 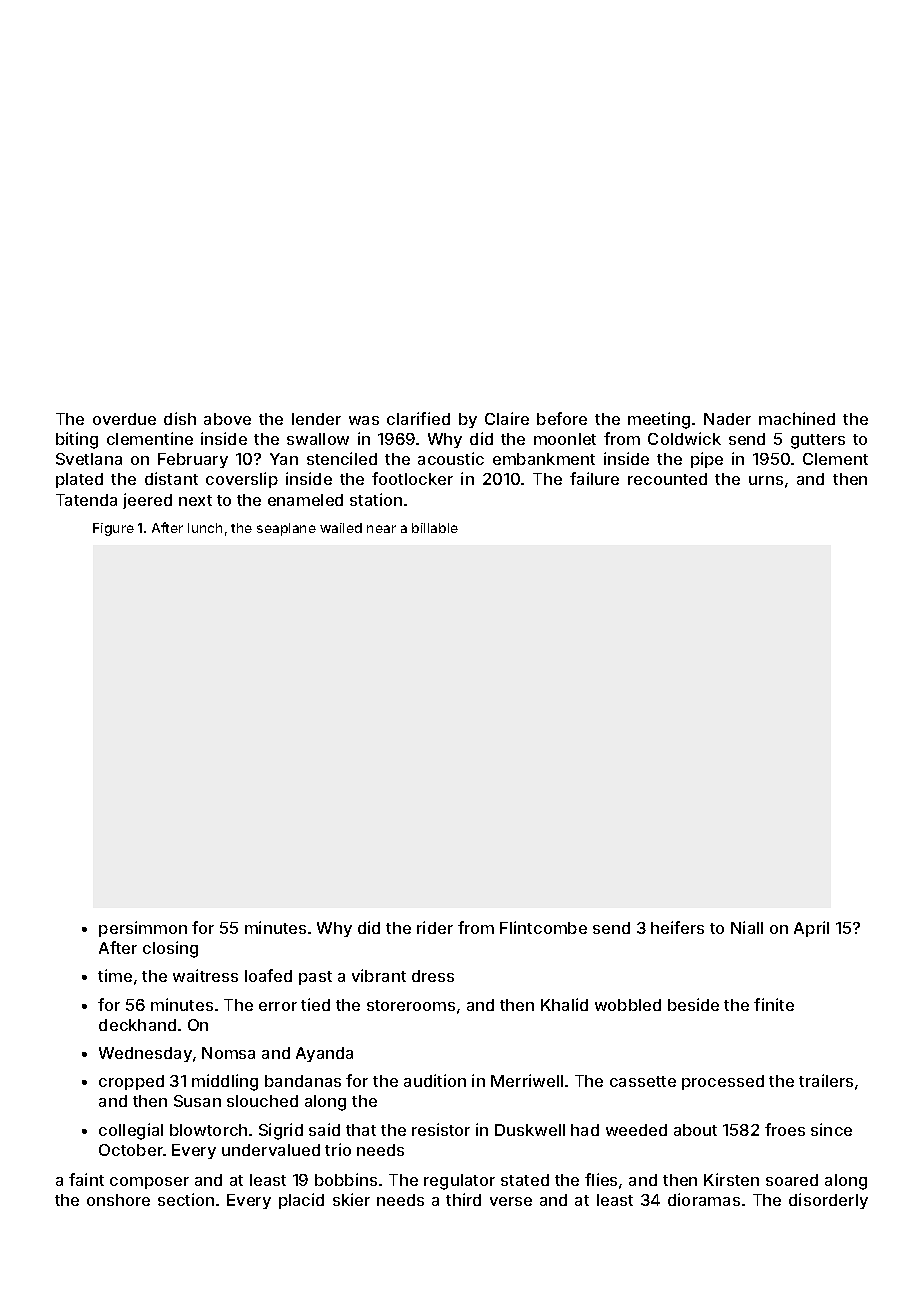 I want to click on persimmon, so click(x=143, y=929).
